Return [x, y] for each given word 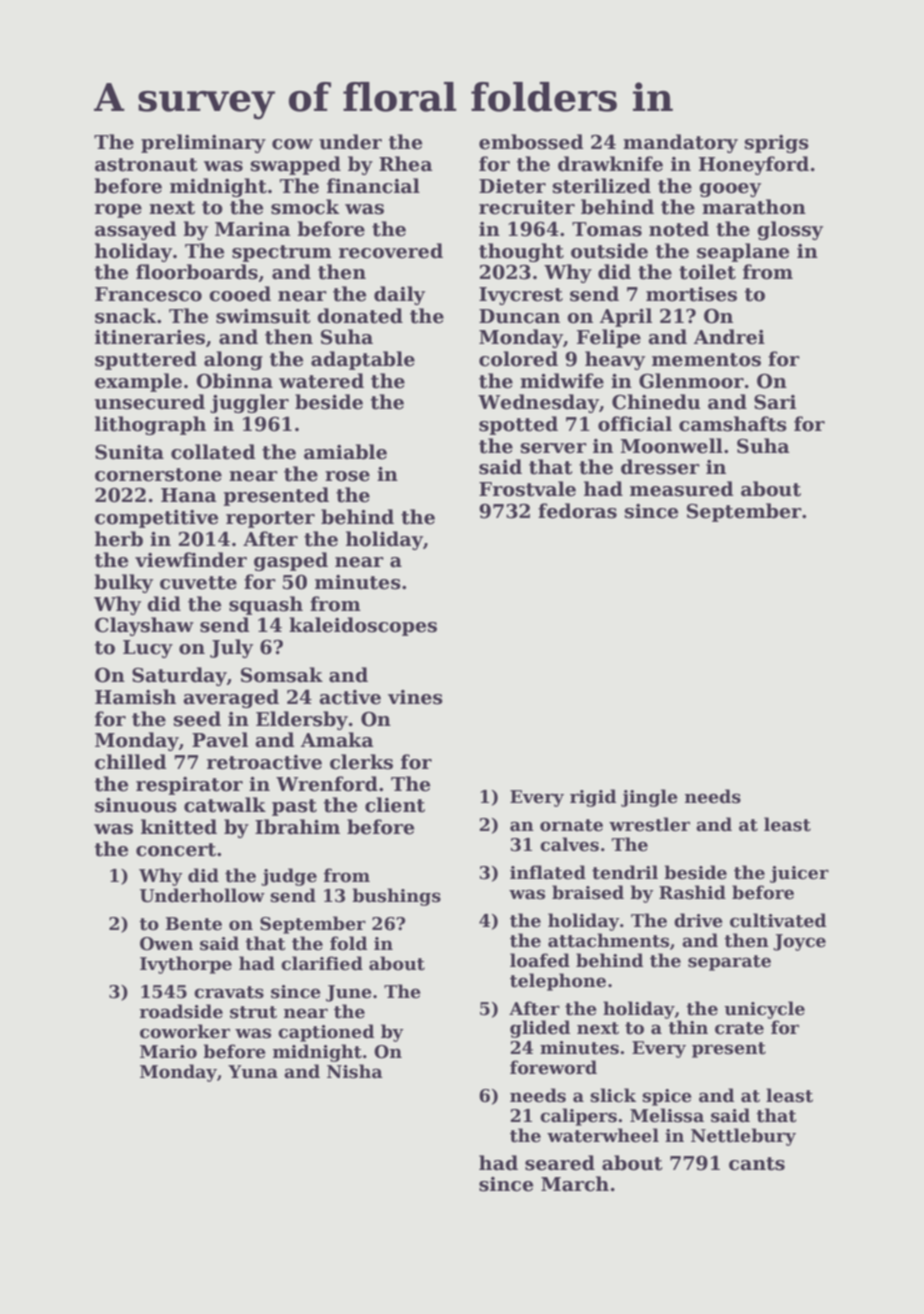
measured [682, 489]
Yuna [253, 1072]
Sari [775, 402]
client [395, 805]
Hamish [135, 697]
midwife [562, 381]
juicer [799, 874]
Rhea [406, 164]
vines [415, 697]
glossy [790, 230]
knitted [179, 827]
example [138, 382]
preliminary [203, 143]
